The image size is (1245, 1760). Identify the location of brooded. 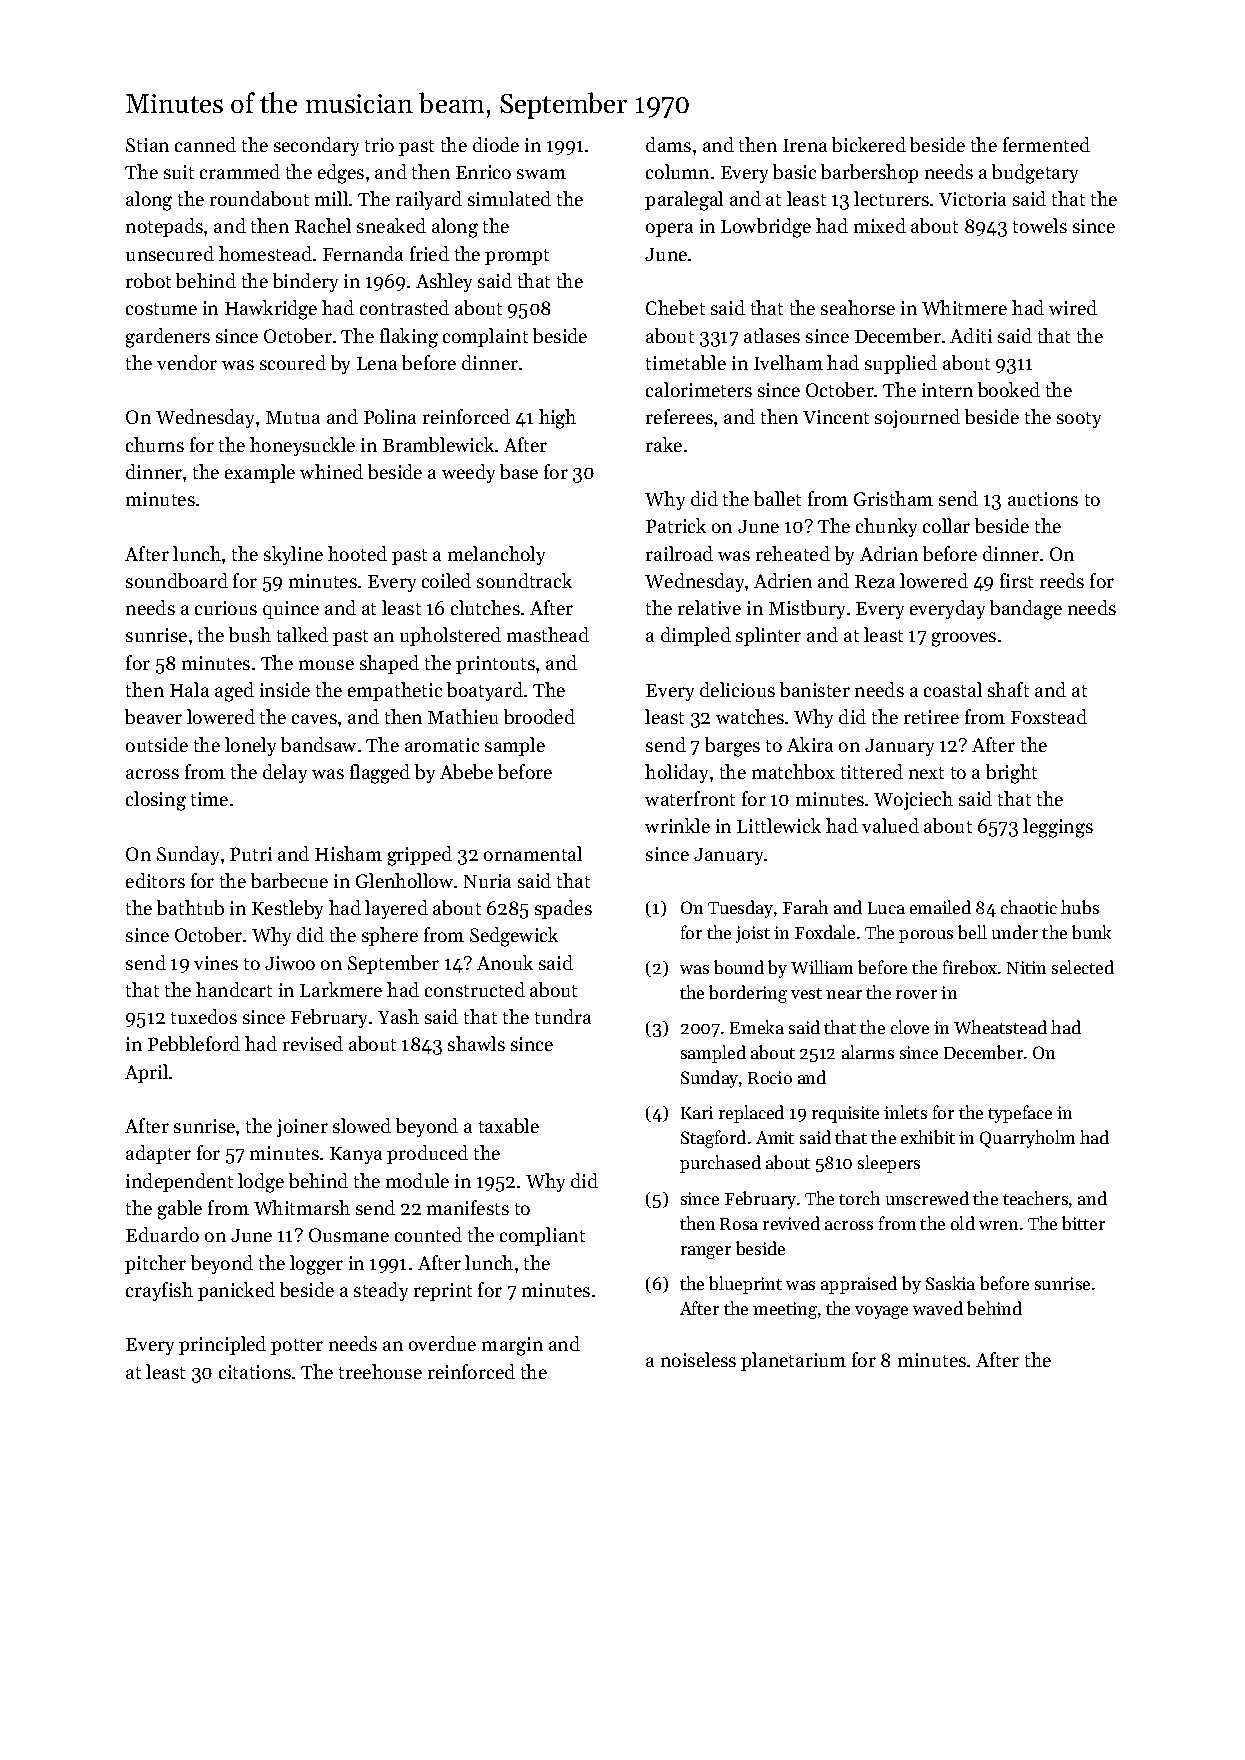
(539, 716).
